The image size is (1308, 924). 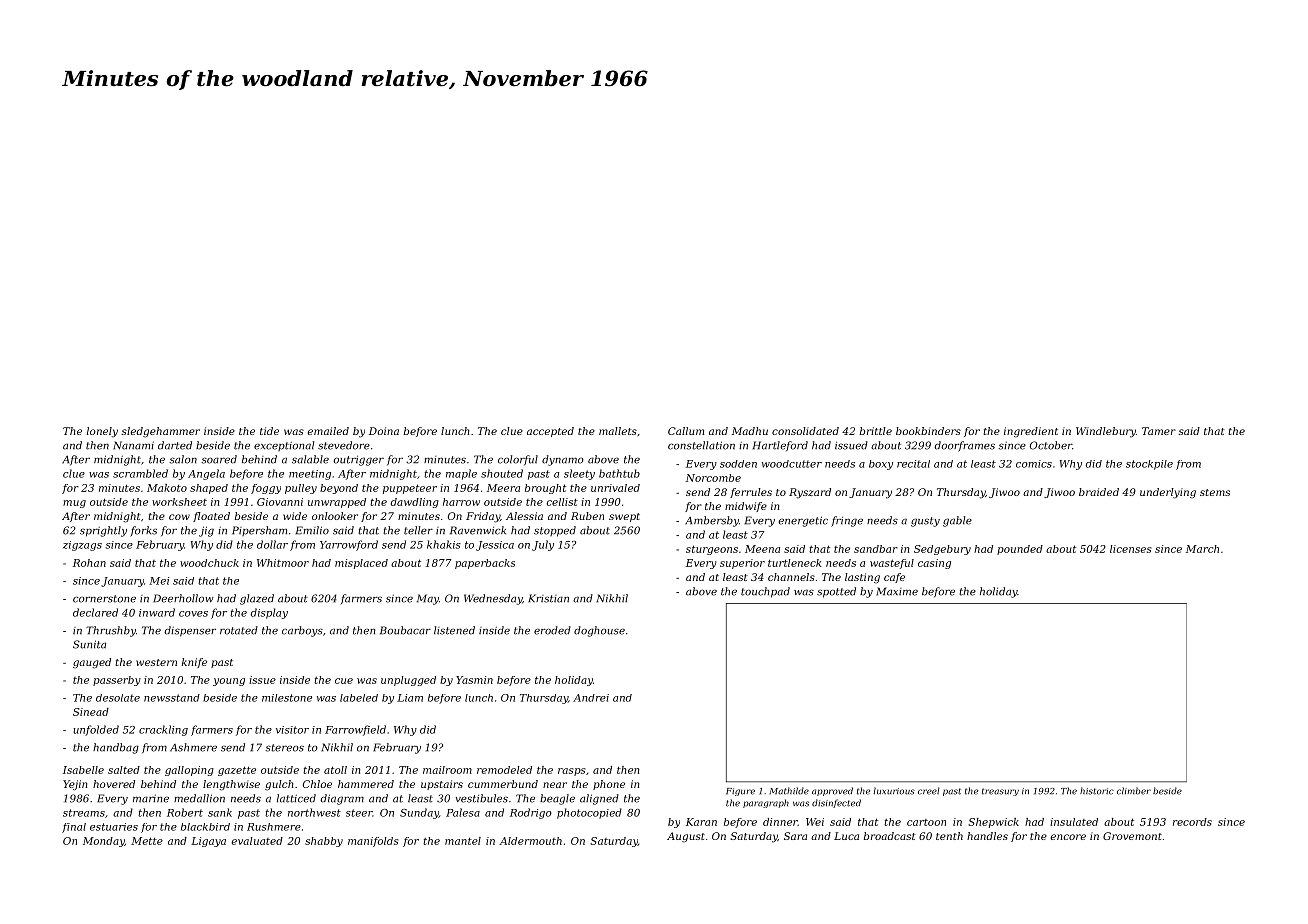 I want to click on Mathilde, so click(x=789, y=791).
